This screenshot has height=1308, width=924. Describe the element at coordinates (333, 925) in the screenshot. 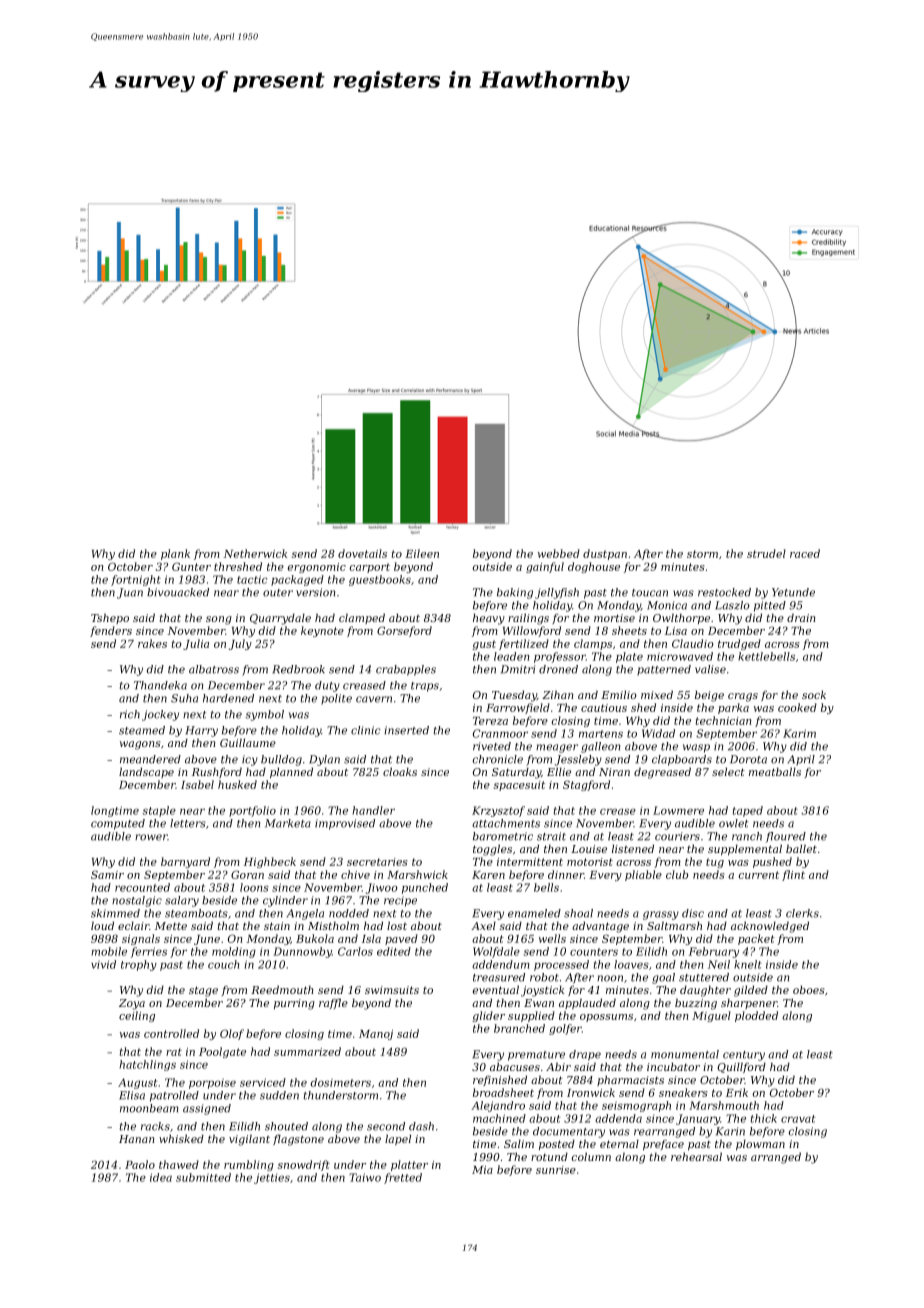

I see `Mistholm` at that location.
